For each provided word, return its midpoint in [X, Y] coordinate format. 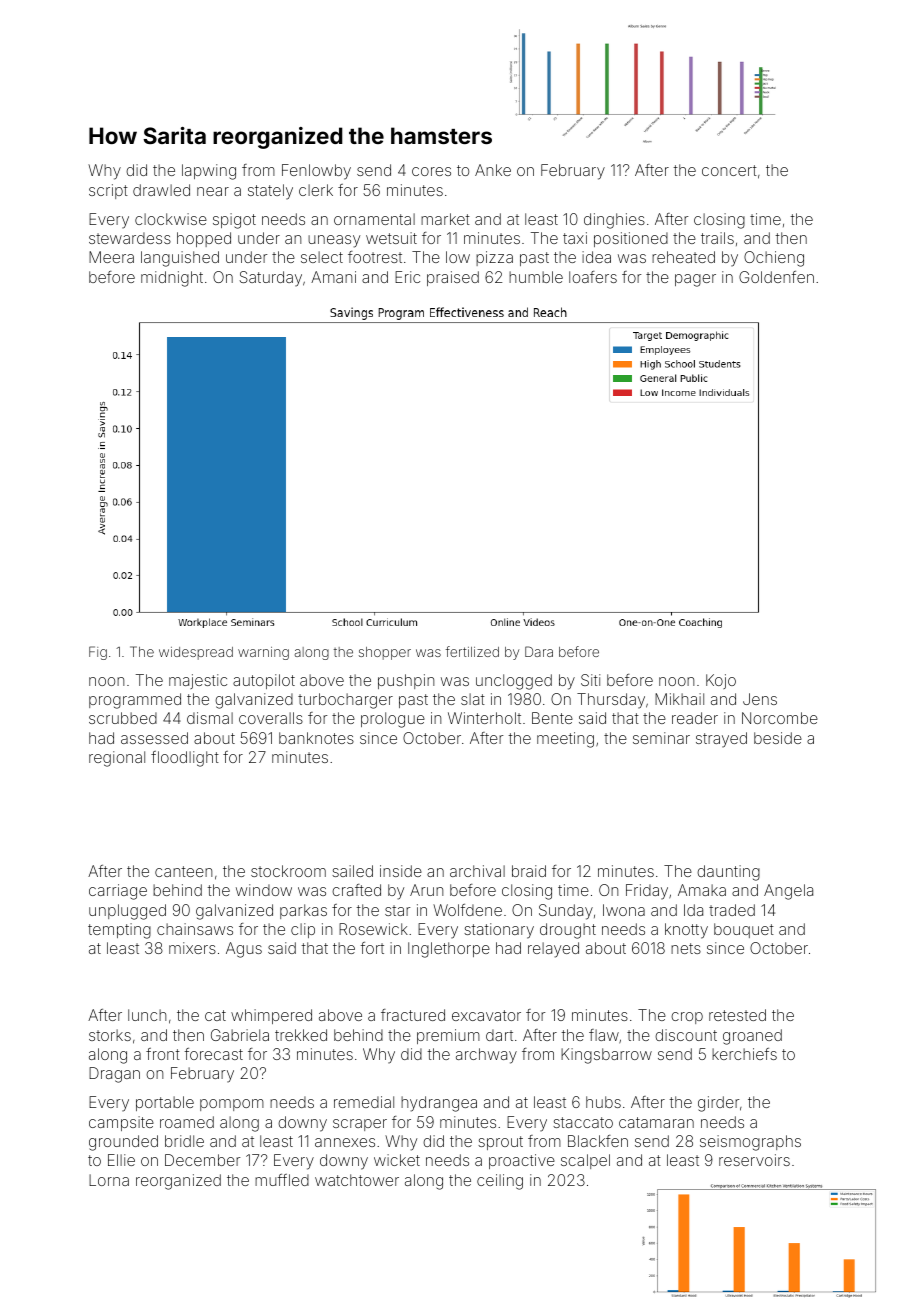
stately [270, 192]
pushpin [406, 681]
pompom [232, 1105]
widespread [196, 653]
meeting [565, 740]
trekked [301, 1035]
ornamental [374, 219]
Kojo [721, 681]
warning [263, 653]
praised [453, 278]
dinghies [614, 221]
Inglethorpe [449, 950]
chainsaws [195, 929]
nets [686, 948]
